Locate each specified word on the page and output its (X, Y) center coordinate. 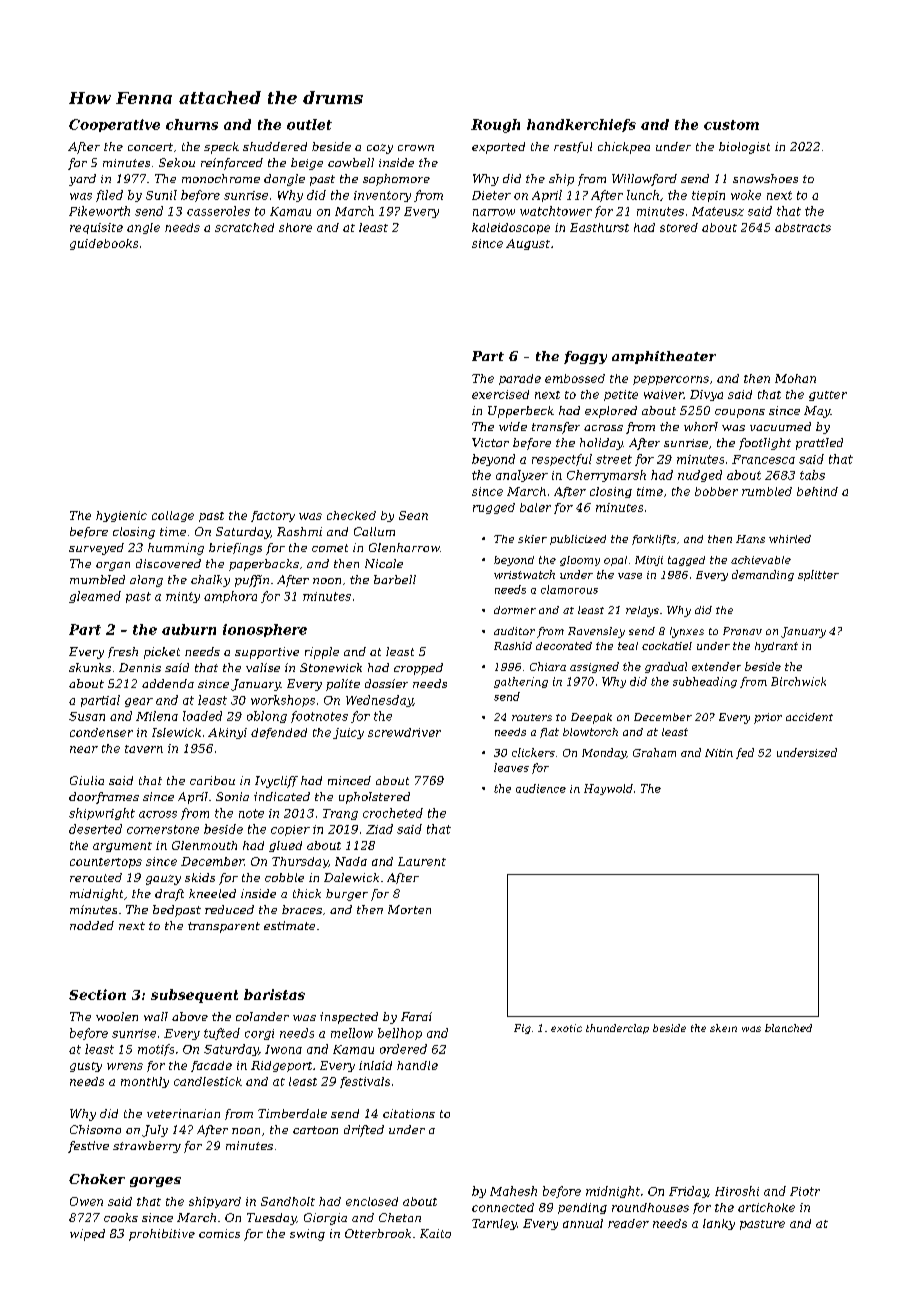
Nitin (719, 753)
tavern (144, 749)
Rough (495, 126)
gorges (155, 1182)
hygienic (121, 516)
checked (351, 515)
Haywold (608, 789)
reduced (229, 909)
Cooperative (114, 125)
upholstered (374, 798)
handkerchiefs (581, 125)
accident (809, 717)
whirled (790, 539)
